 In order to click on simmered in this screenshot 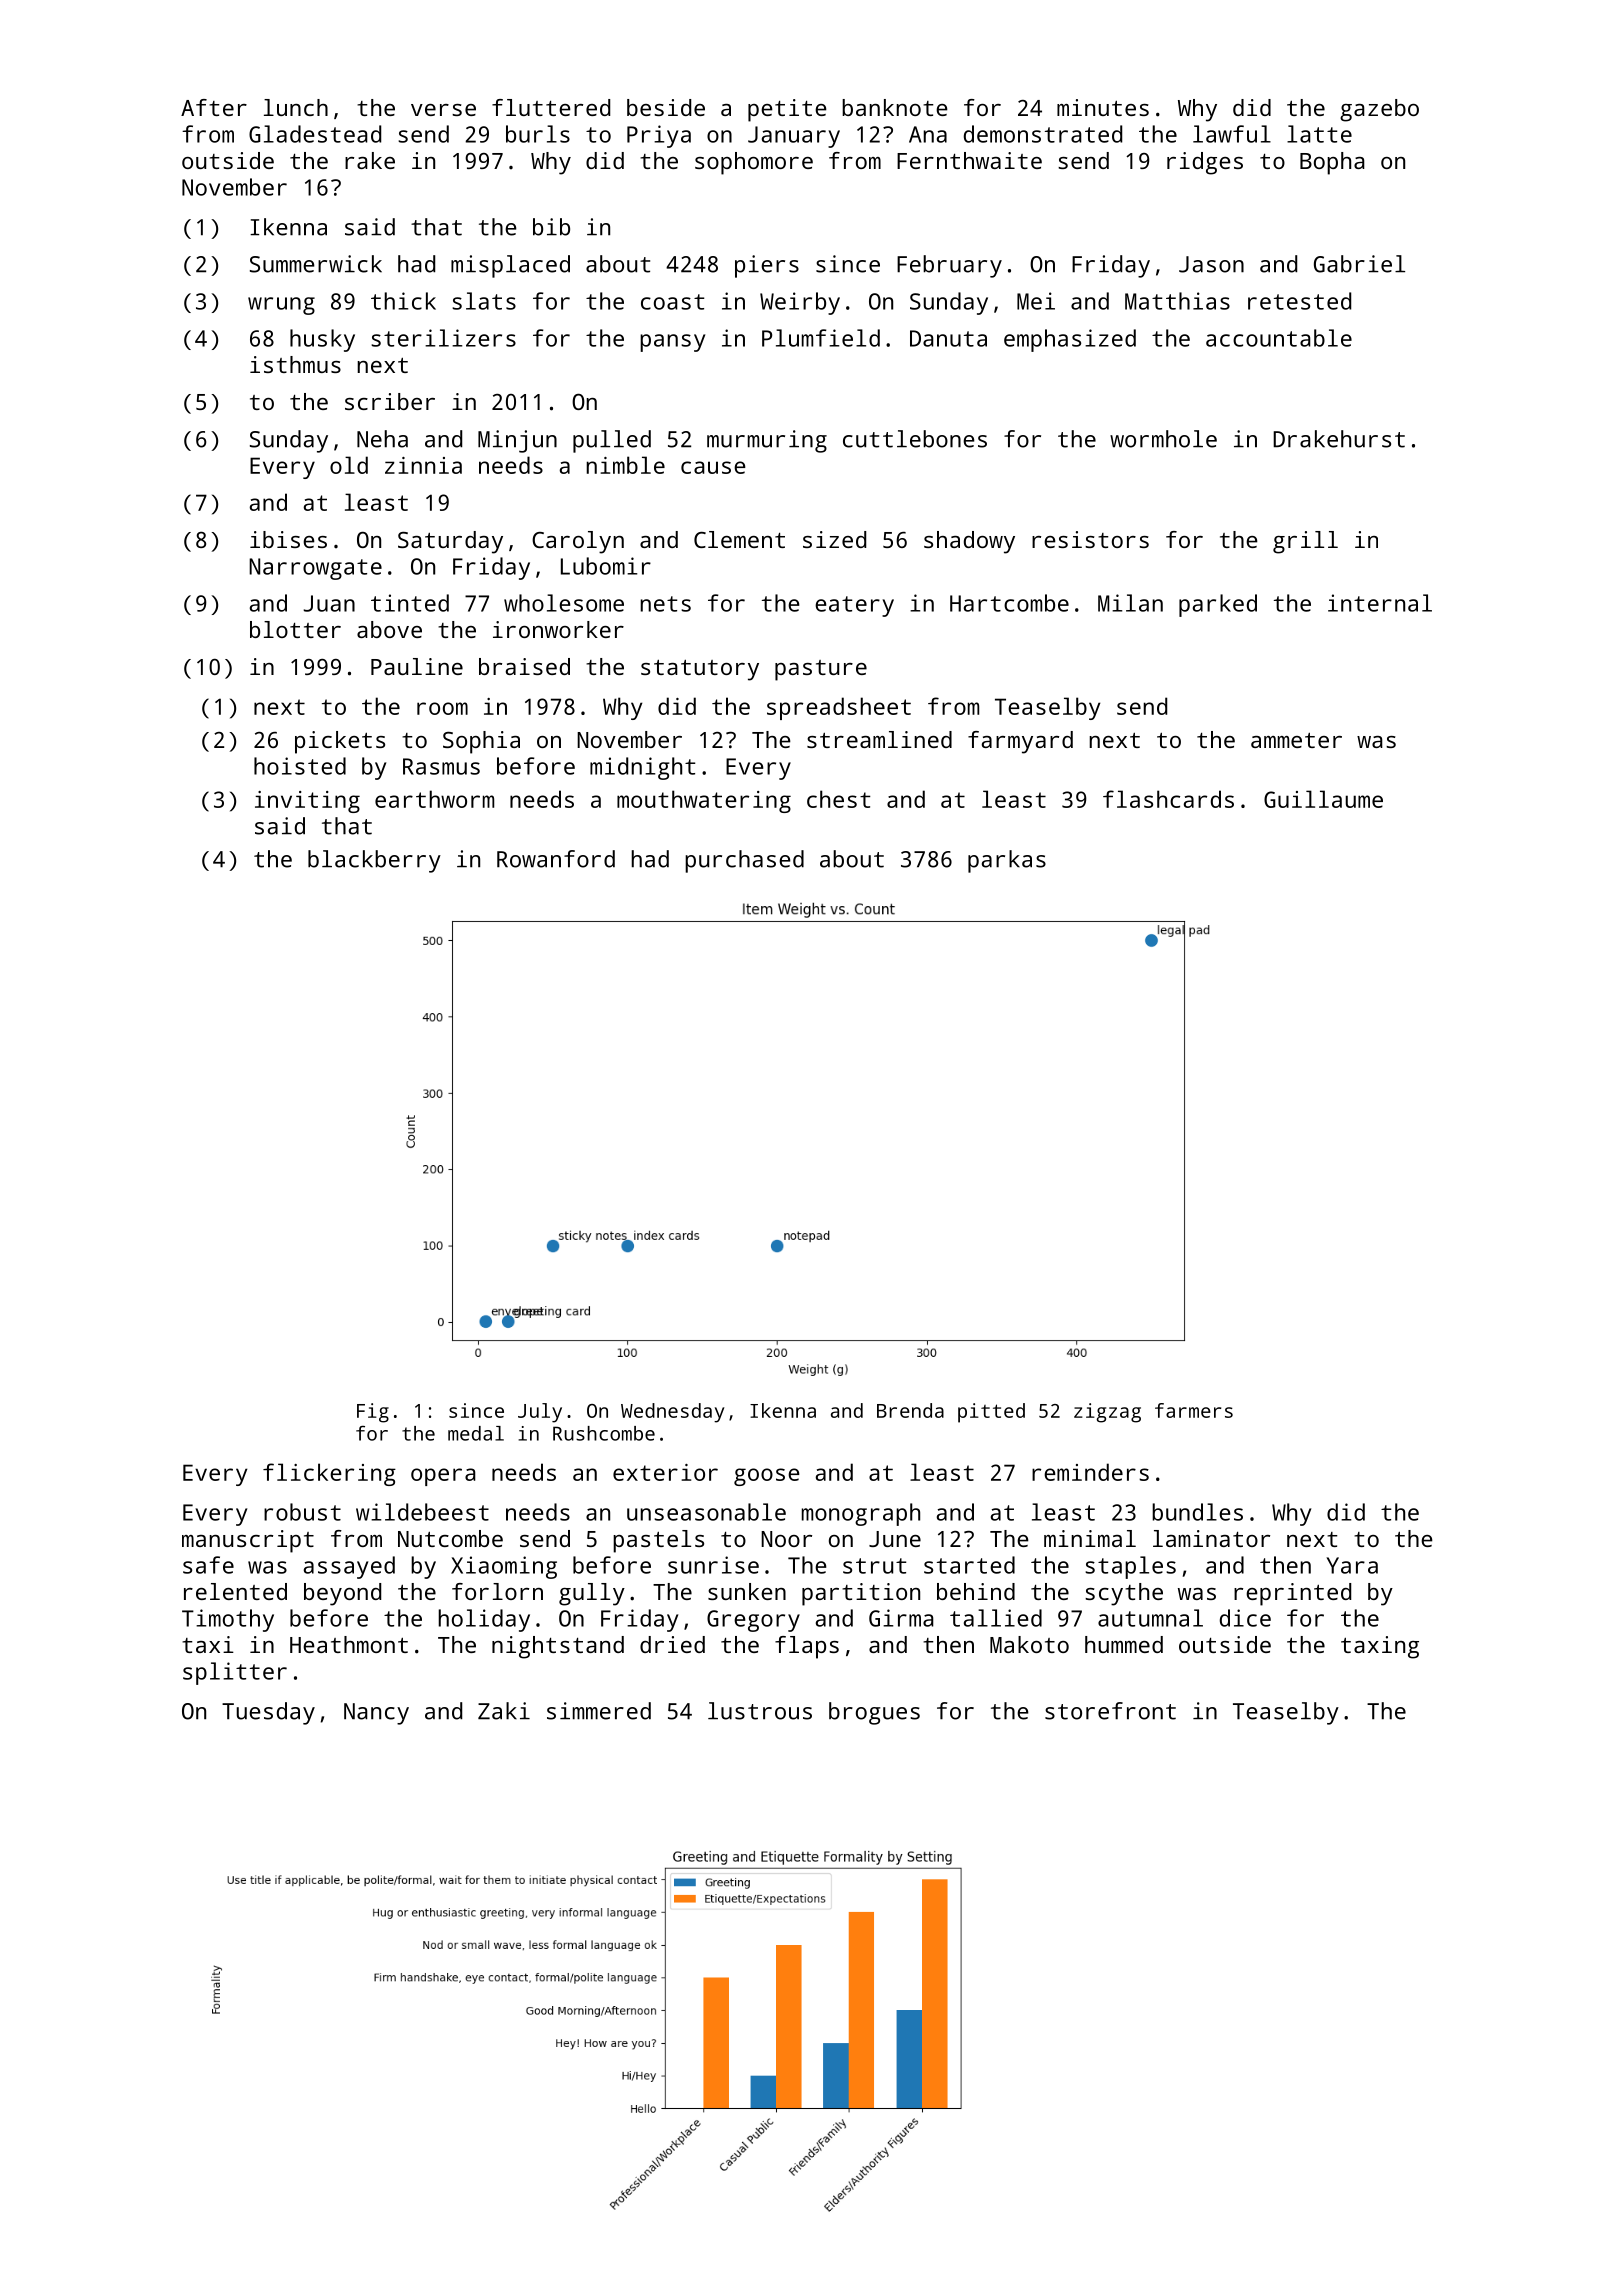, I will do `click(599, 1711)`.
